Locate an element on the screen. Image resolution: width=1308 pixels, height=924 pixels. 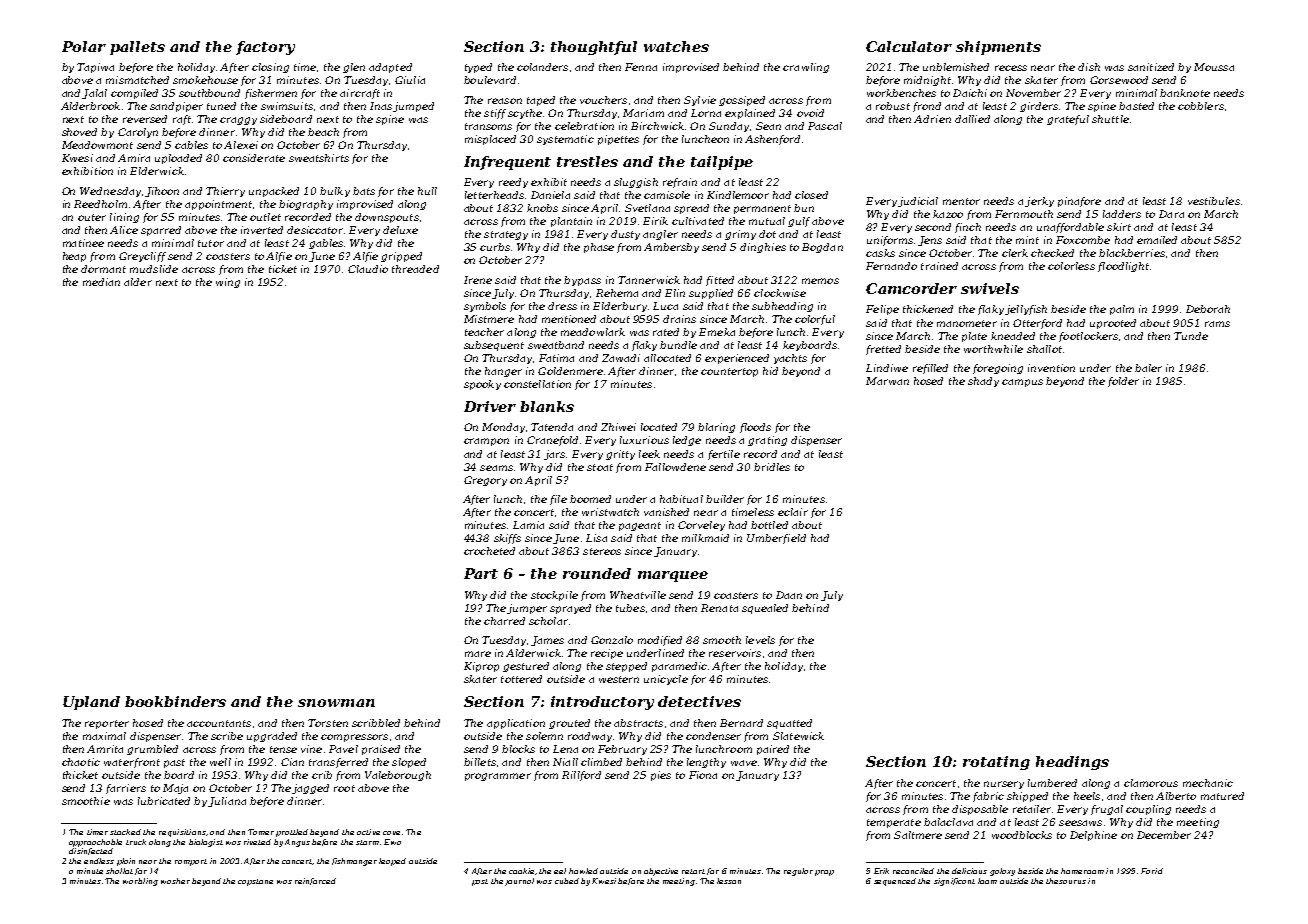
lesson is located at coordinates (729, 881).
